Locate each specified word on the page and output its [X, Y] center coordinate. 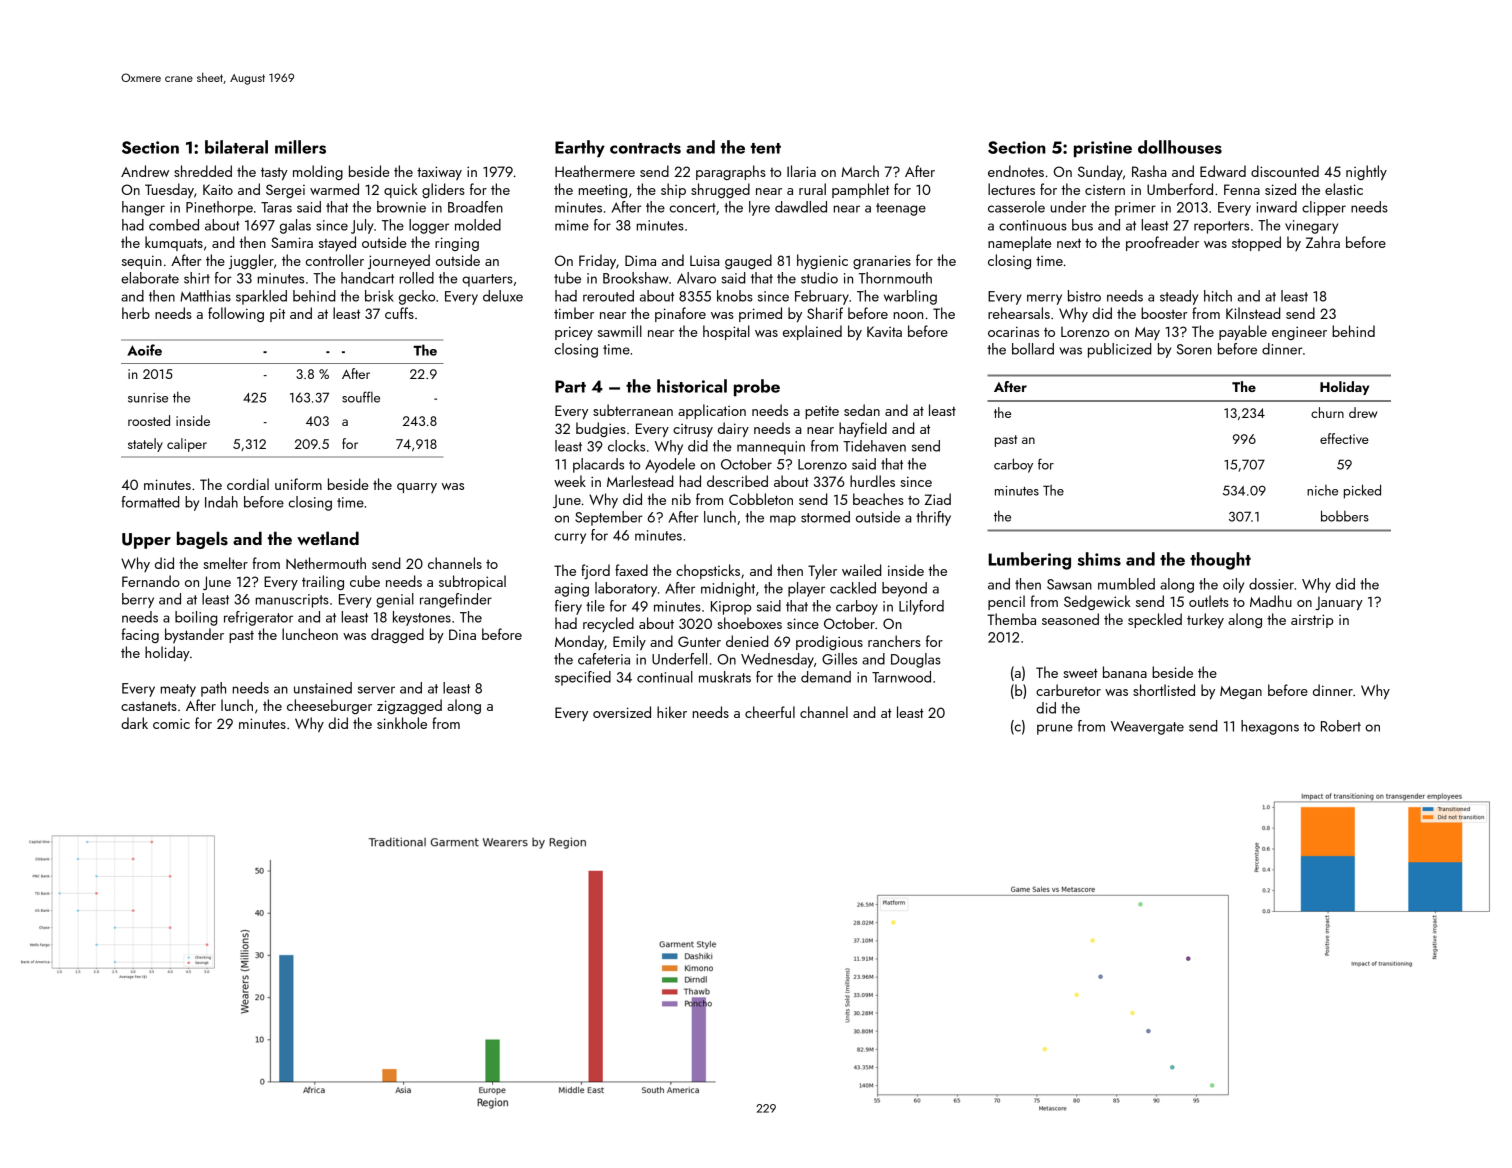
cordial [248, 484]
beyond [904, 589]
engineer [1299, 333]
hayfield [863, 429]
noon [908, 315]
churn [1327, 412]
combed [174, 225]
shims [1099, 559]
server [376, 690]
